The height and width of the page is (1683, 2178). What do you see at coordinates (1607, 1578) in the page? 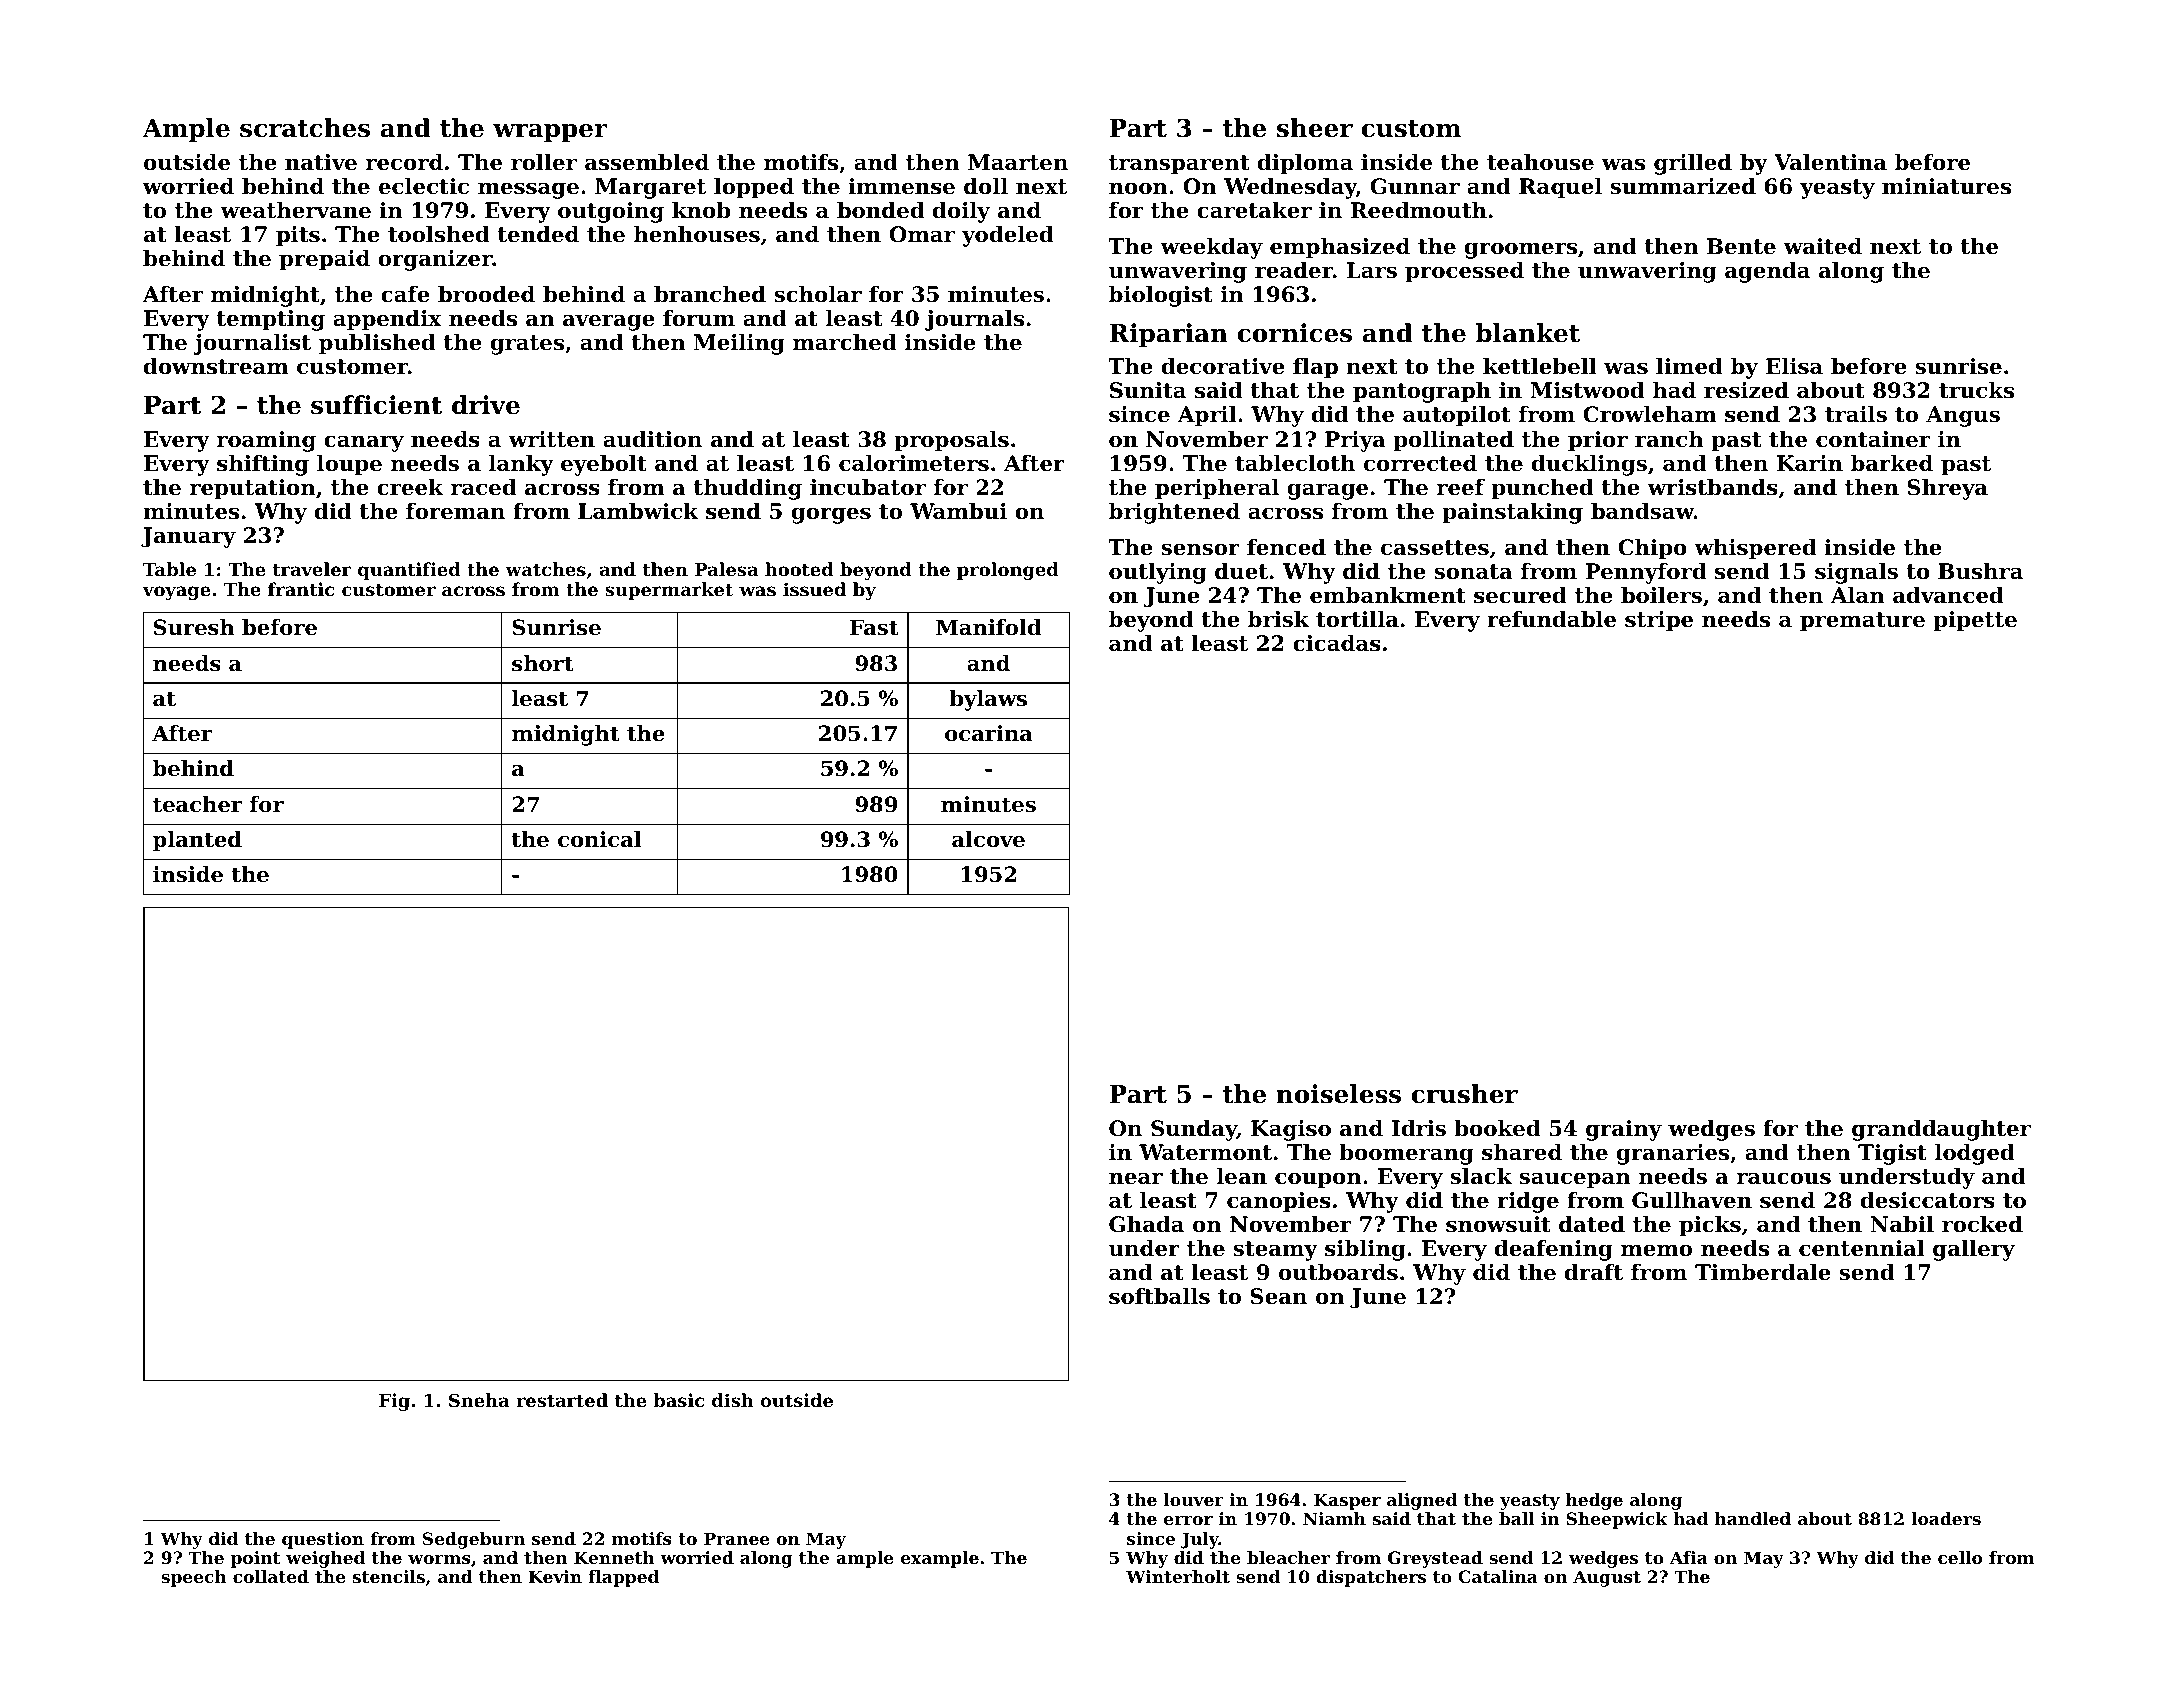
I see `August` at bounding box center [1607, 1578].
